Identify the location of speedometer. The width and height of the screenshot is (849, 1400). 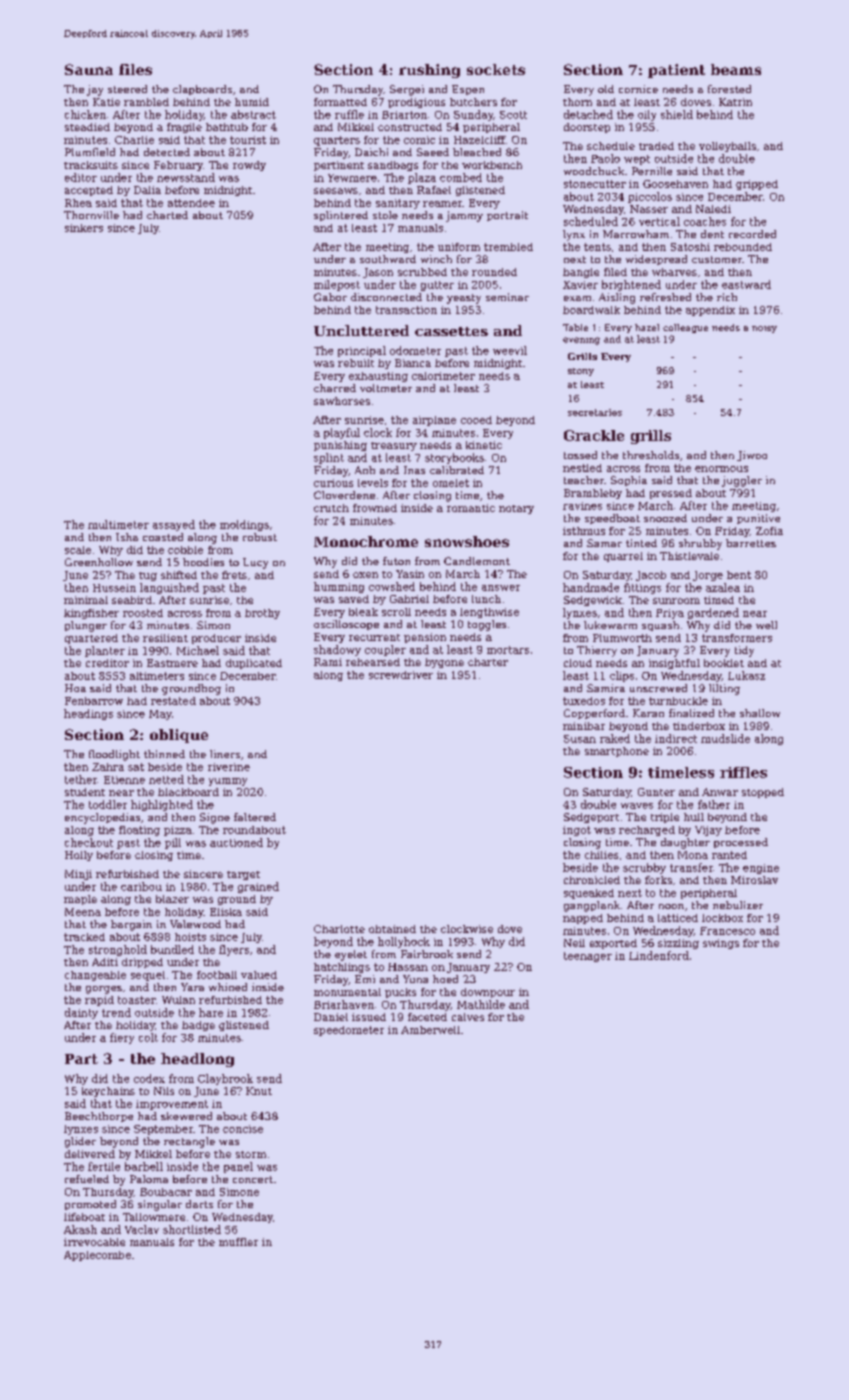
(349, 1031).
